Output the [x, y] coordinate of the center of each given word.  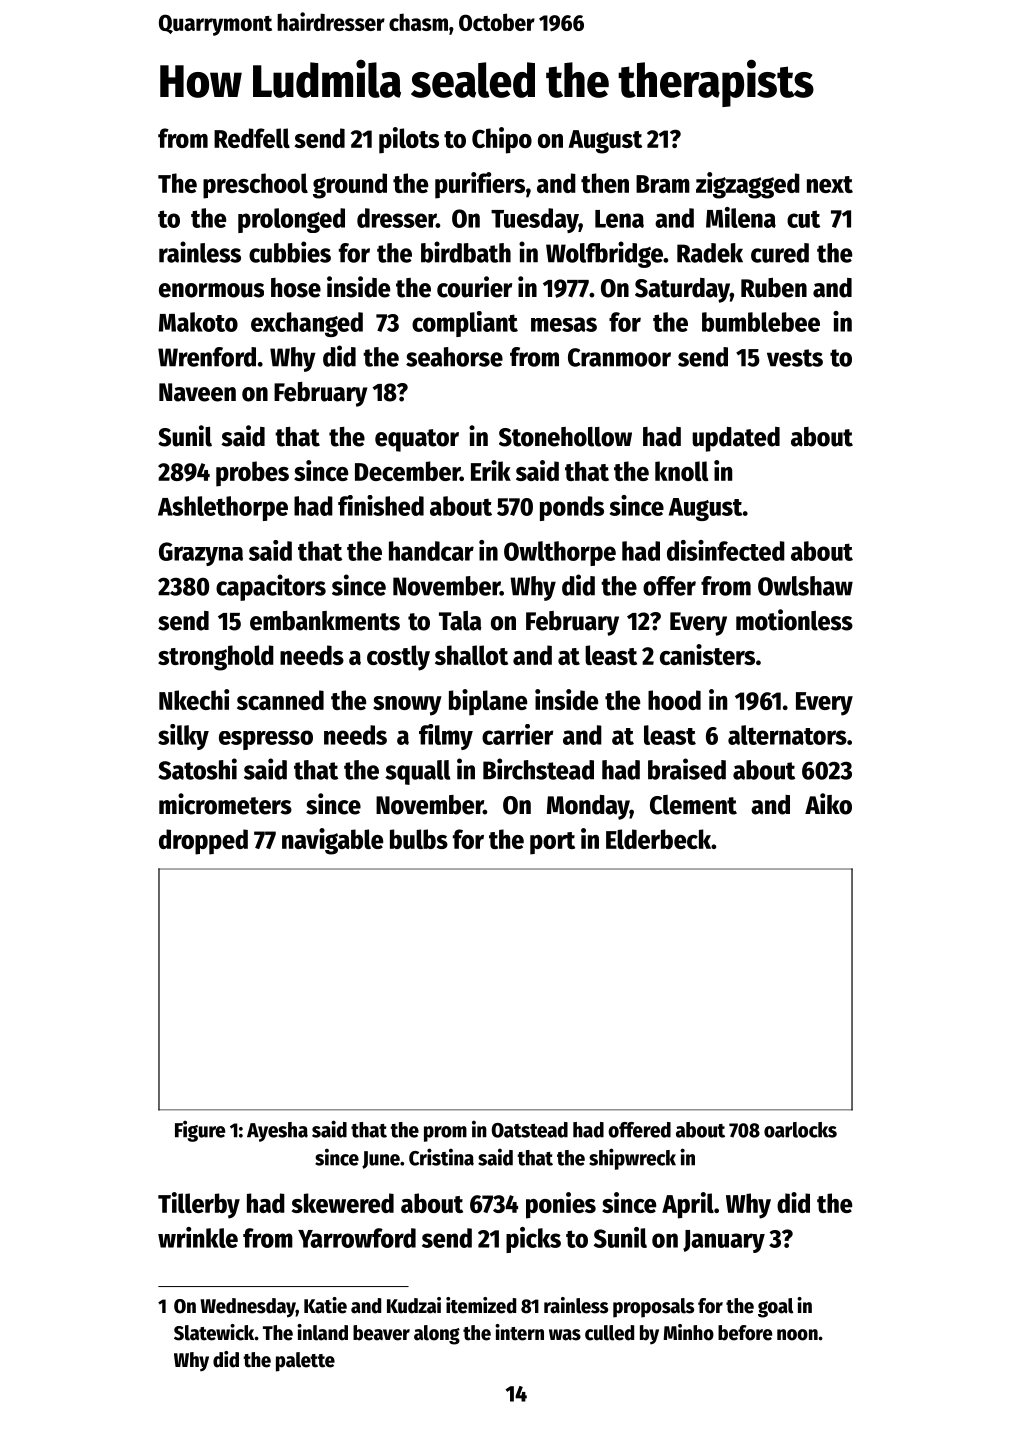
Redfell [252, 138]
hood [674, 700]
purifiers [480, 185]
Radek [710, 253]
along [437, 1335]
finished [381, 505]
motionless [794, 620]
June [381, 1160]
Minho [688, 1332]
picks [533, 1240]
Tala [460, 621]
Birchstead [538, 769]
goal [775, 1308]
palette [305, 1362]
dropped [203, 842]
